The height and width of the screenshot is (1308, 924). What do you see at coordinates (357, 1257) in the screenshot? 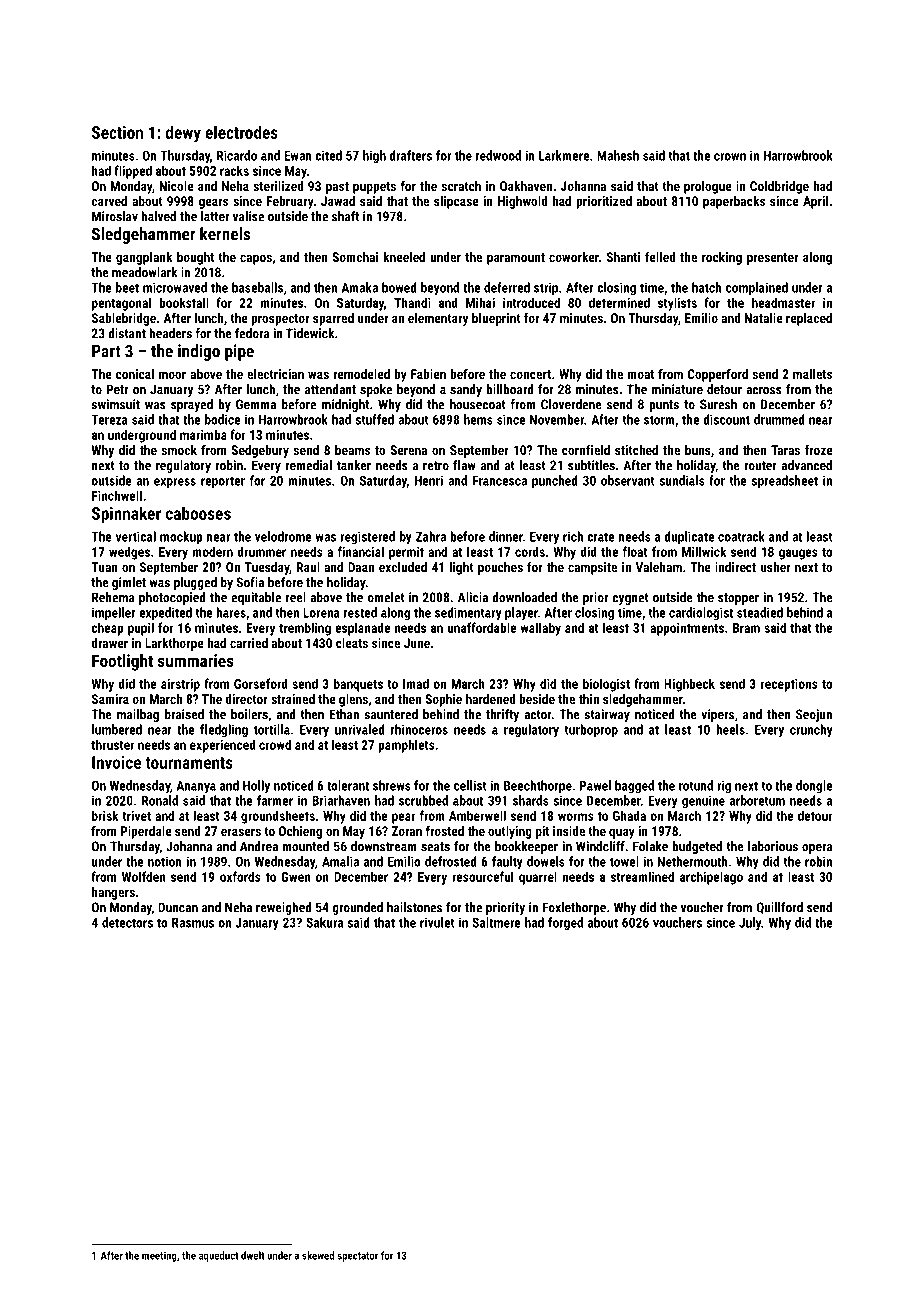
I see `spectator` at bounding box center [357, 1257].
